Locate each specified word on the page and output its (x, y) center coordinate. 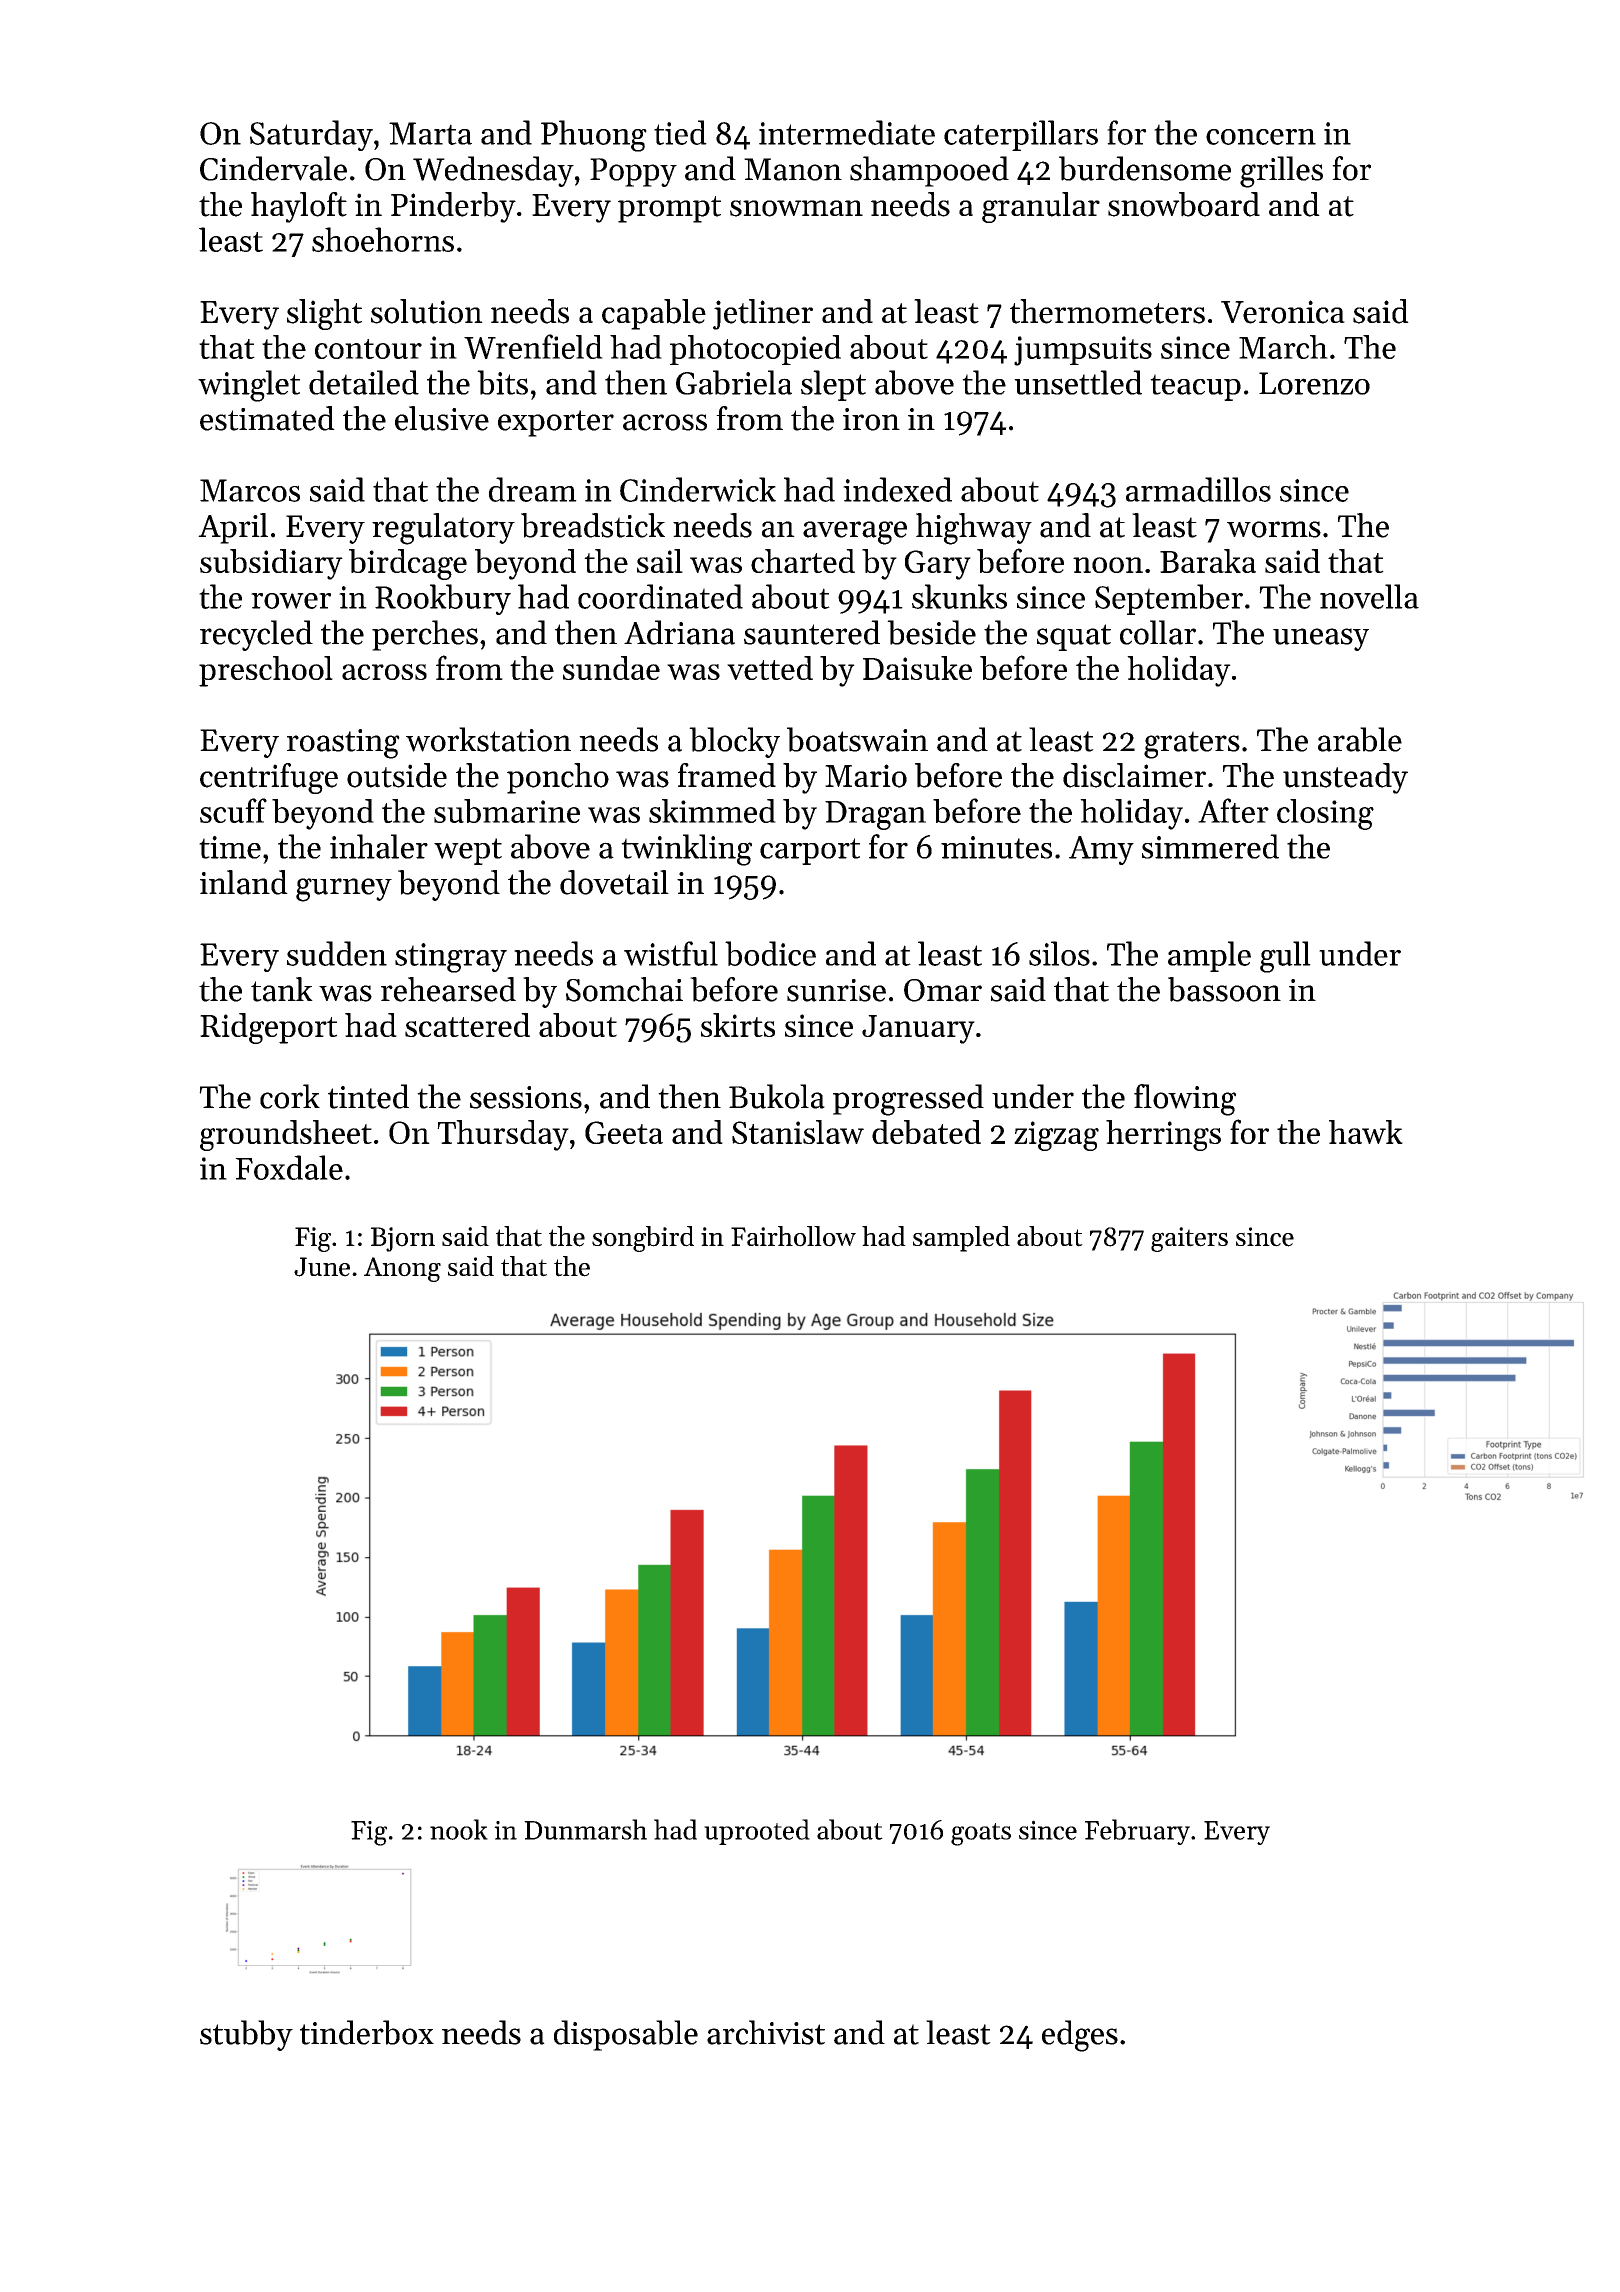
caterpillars (1021, 135)
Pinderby (453, 207)
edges (1080, 2036)
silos (1059, 953)
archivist (766, 2032)
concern (1261, 137)
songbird (643, 1239)
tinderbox (367, 2032)
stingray (451, 958)
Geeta (624, 1132)
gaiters (1189, 1239)
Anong (402, 1269)
